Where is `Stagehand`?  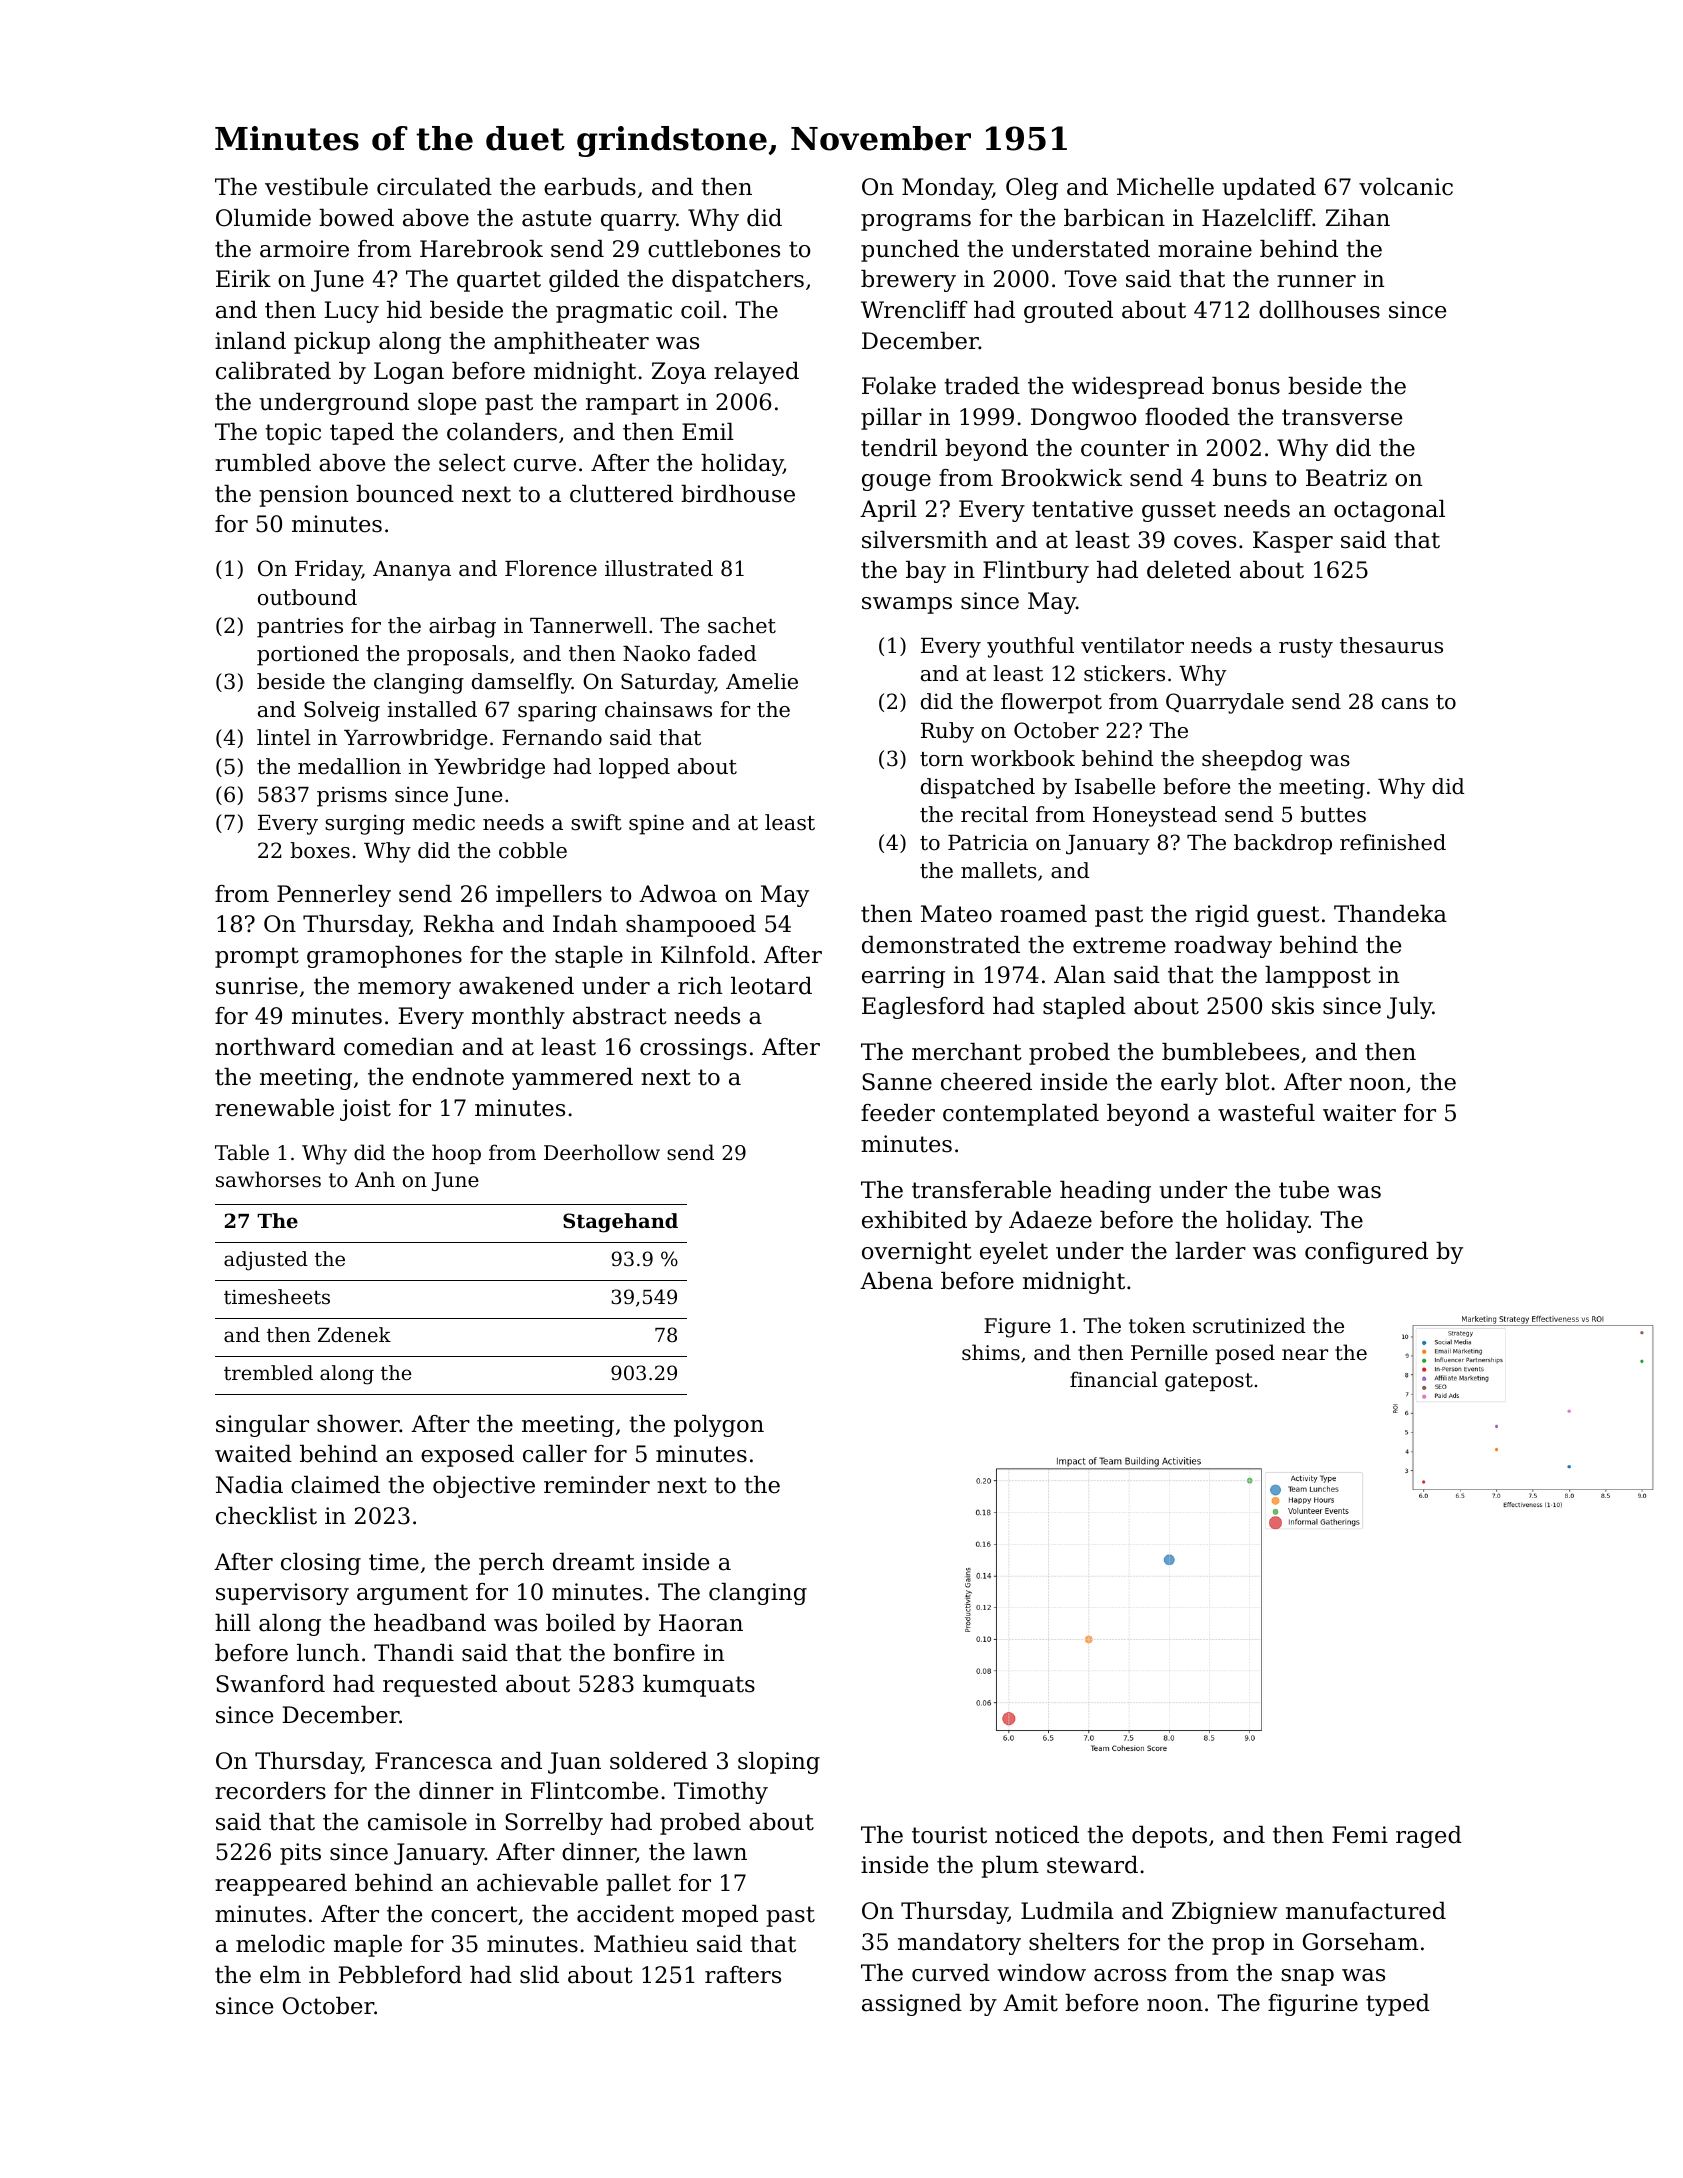 Stagehand is located at coordinates (620, 1223).
